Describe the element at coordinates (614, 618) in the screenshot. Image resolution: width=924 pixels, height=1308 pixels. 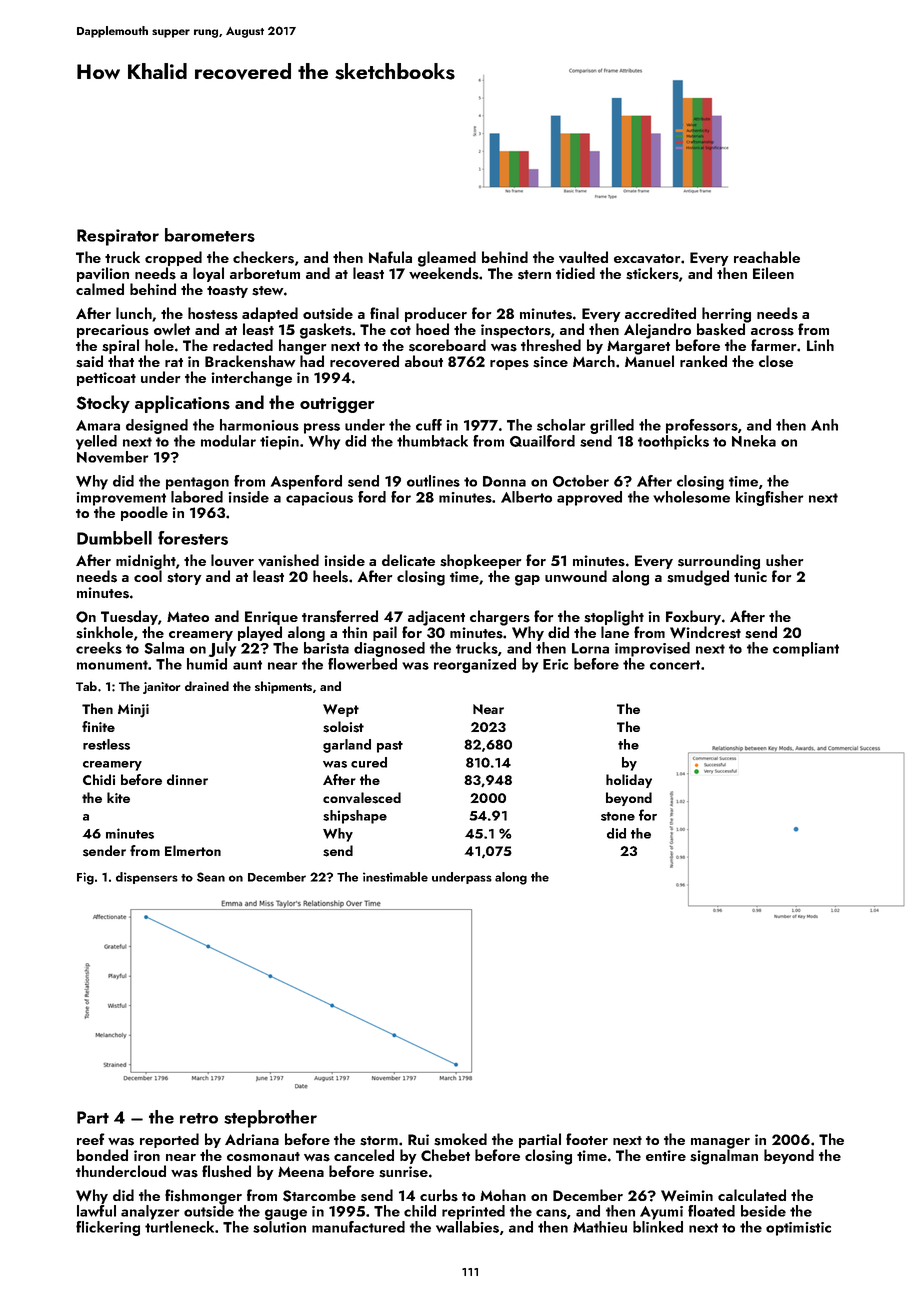
I see `stoplight` at that location.
